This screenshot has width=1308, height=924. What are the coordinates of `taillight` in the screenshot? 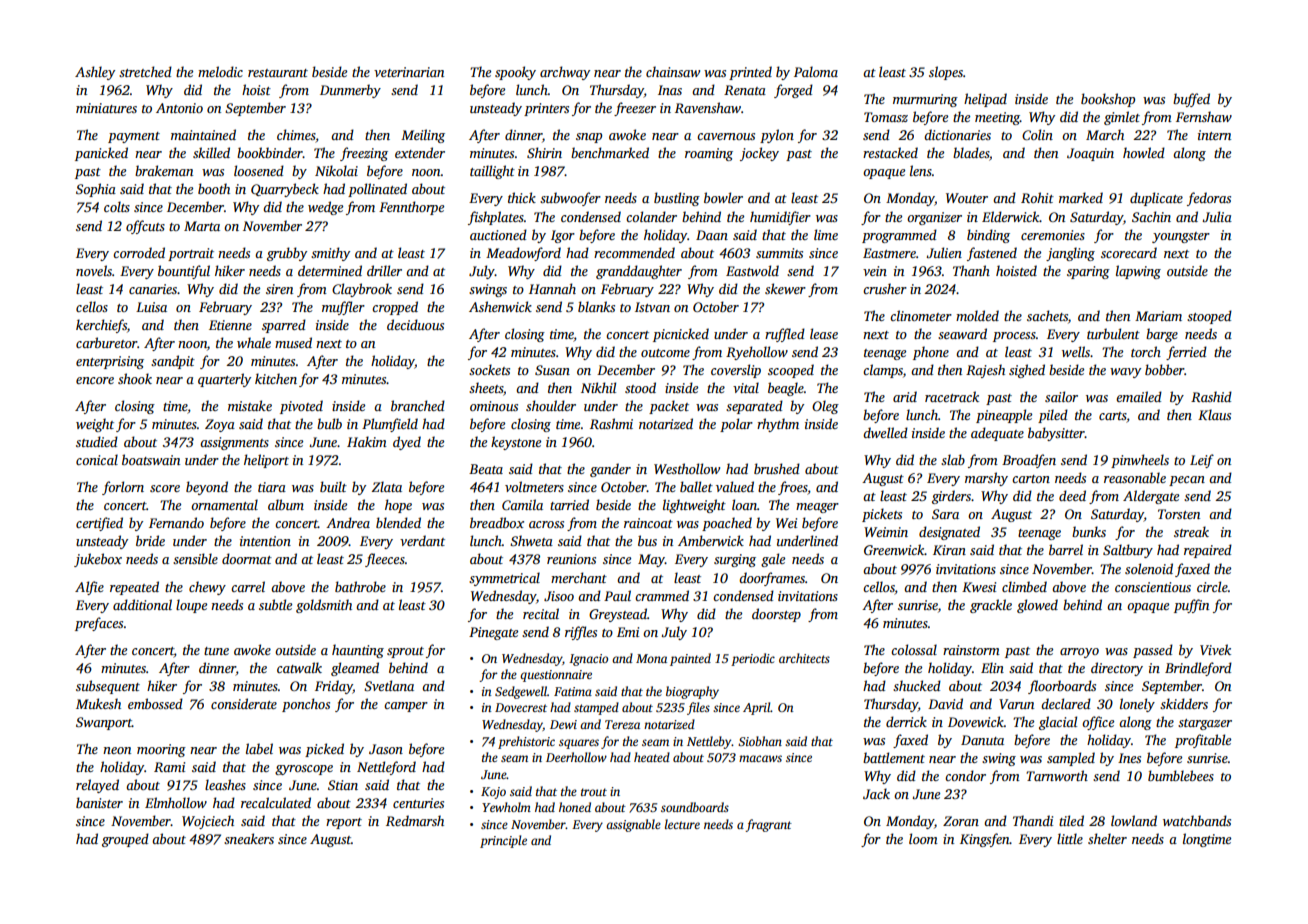 It's located at (492, 172).
